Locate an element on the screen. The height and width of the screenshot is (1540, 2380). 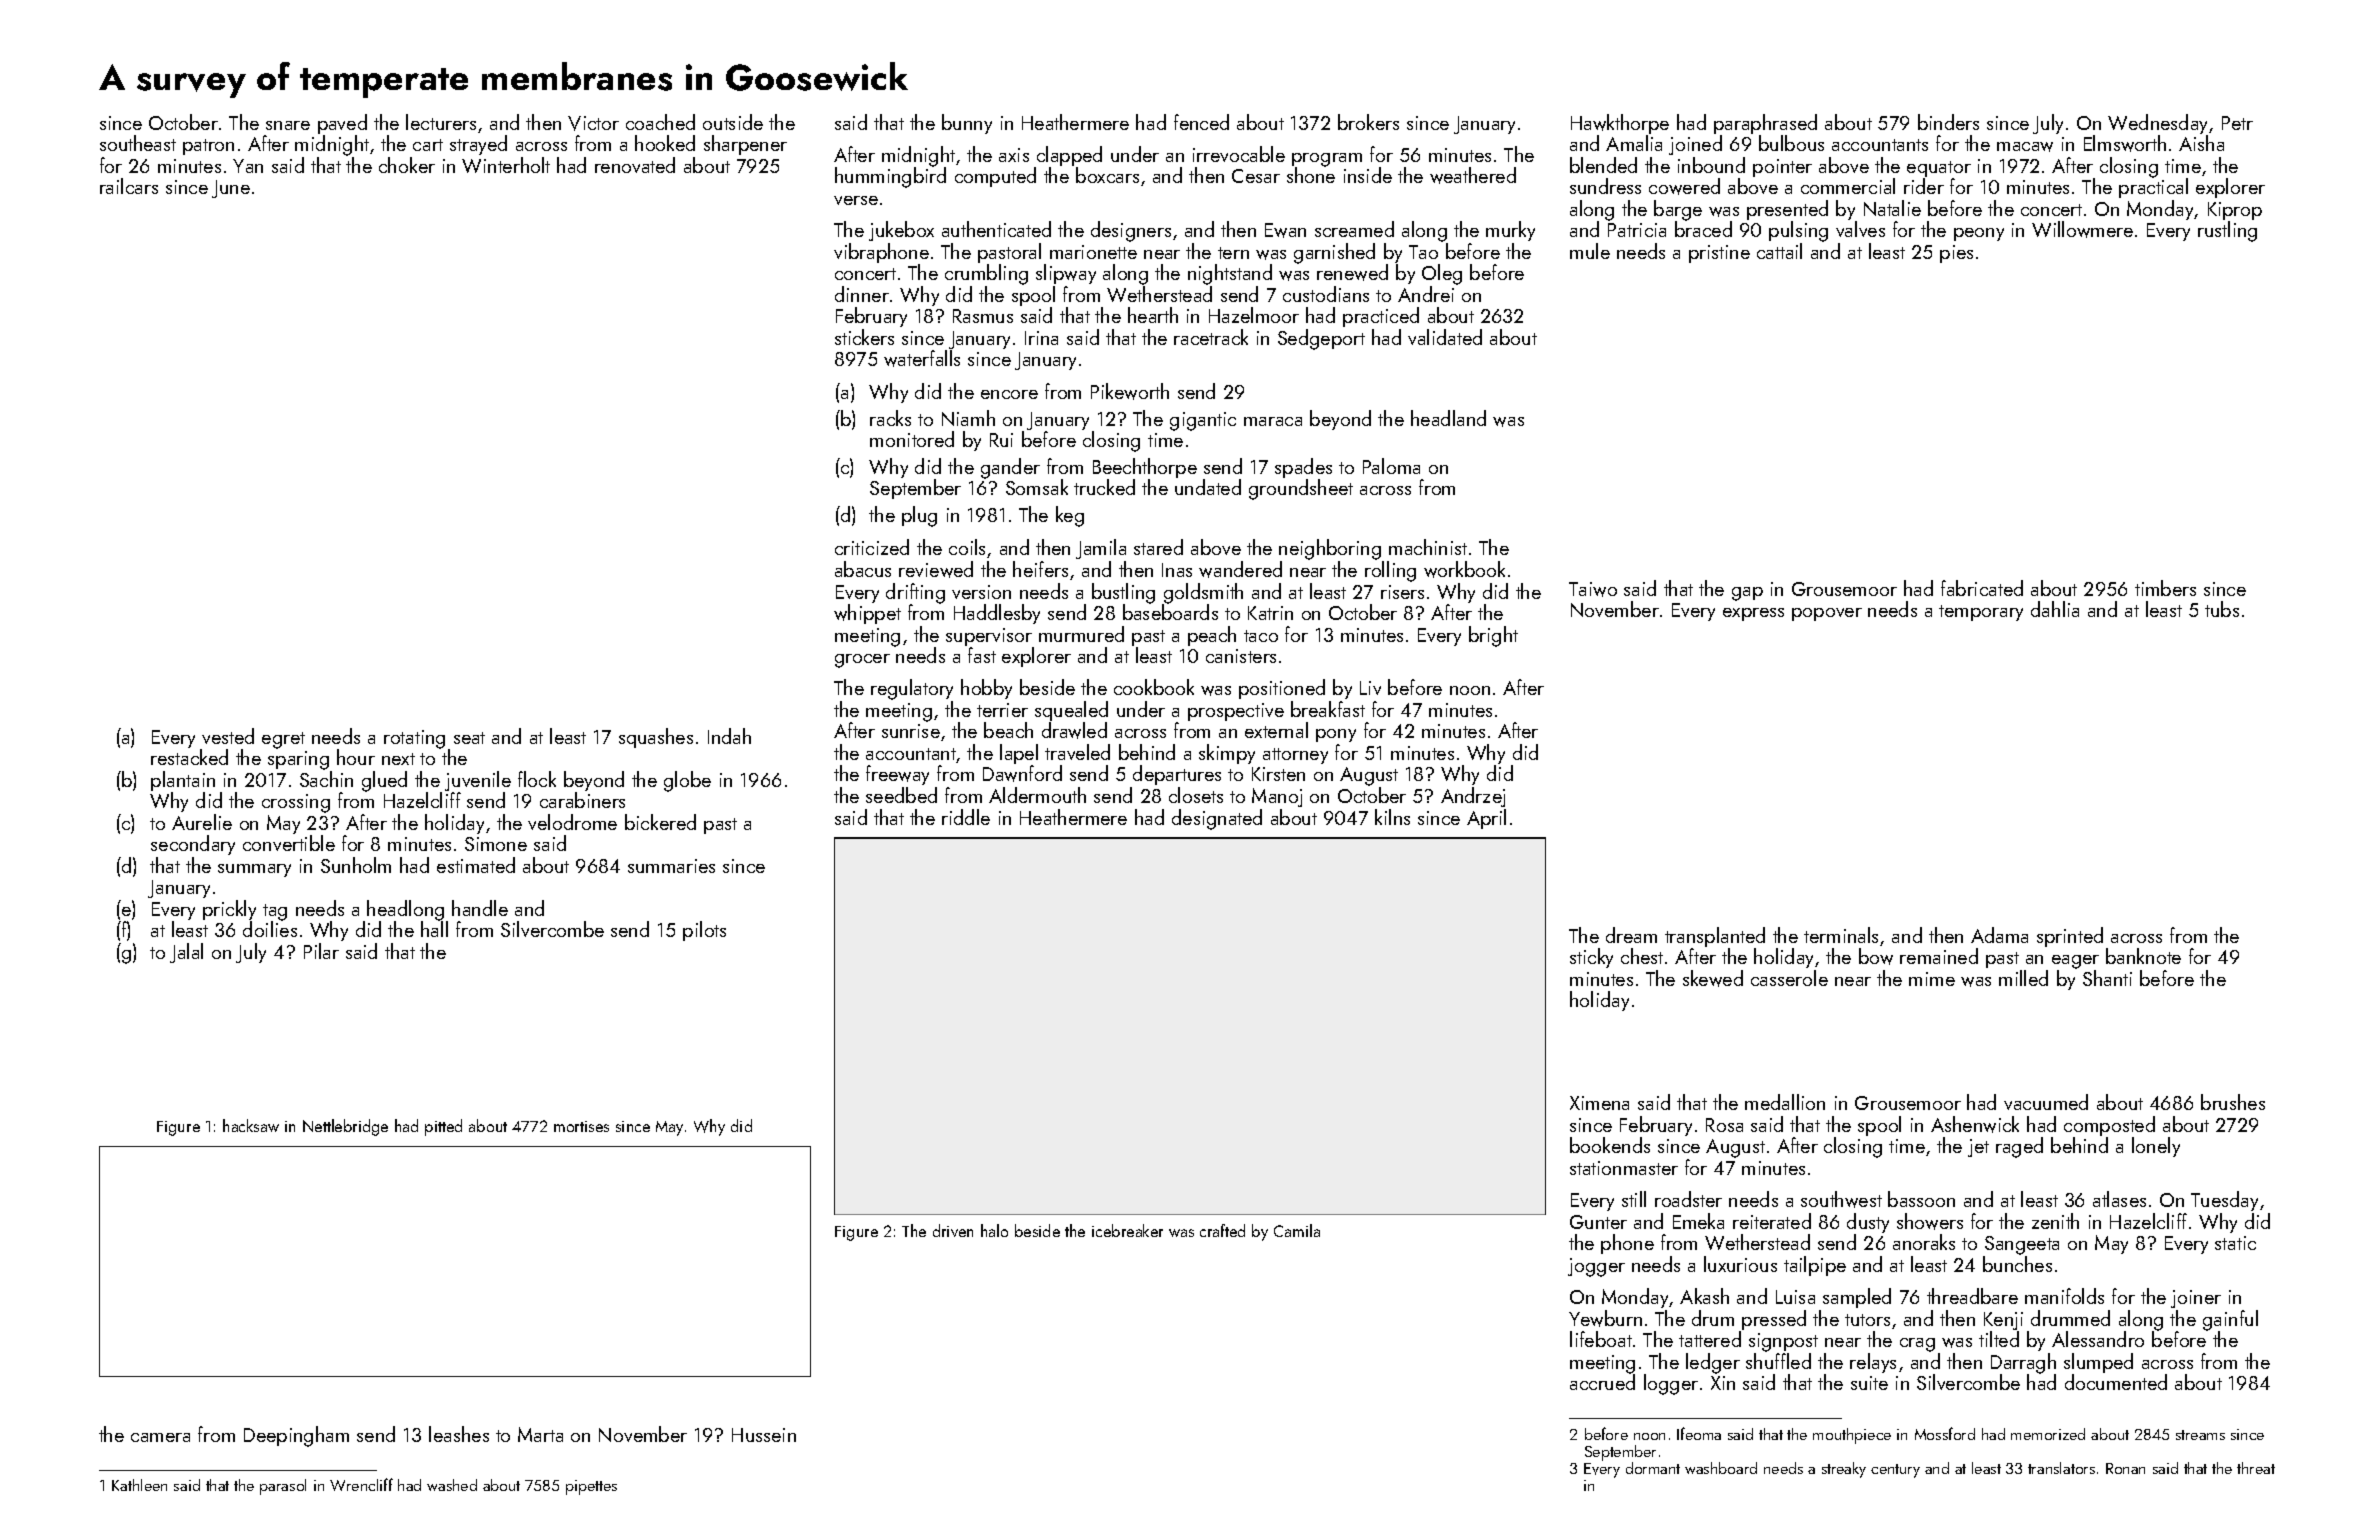
threadbare is located at coordinates (1972, 1296).
